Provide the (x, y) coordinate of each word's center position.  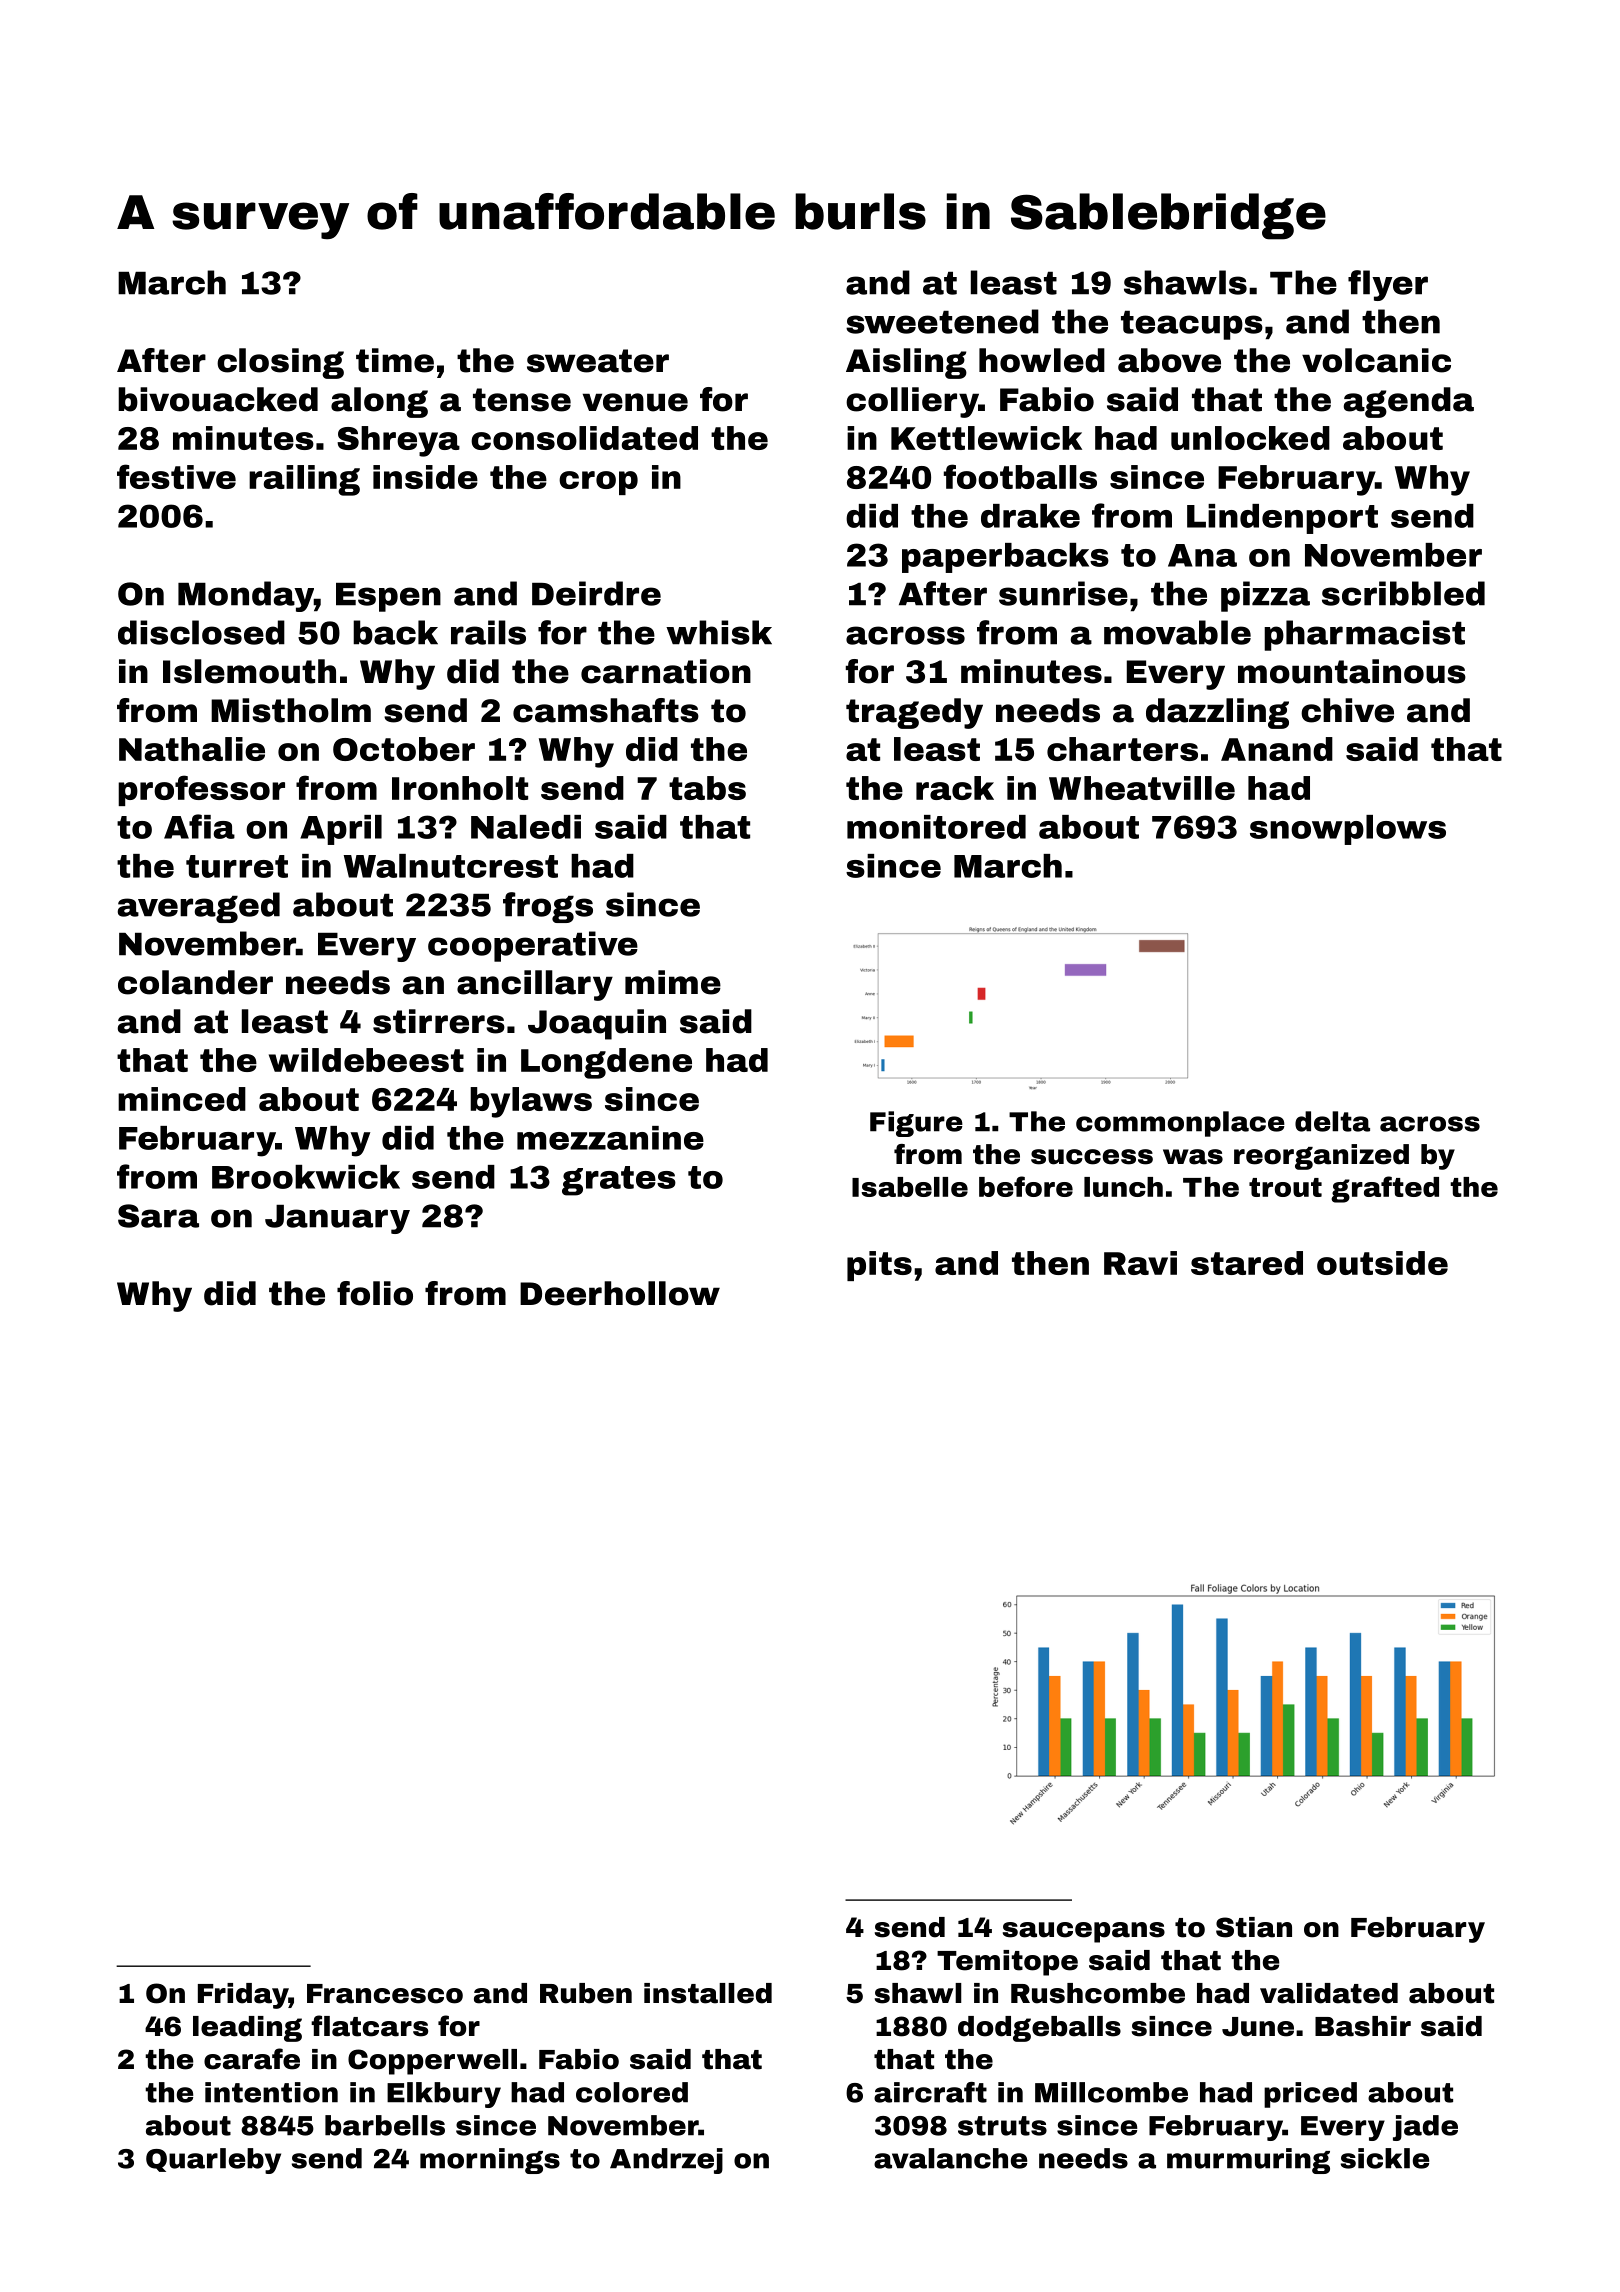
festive (176, 476)
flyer (1388, 285)
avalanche (950, 2158)
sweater (598, 361)
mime (673, 982)
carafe (252, 2059)
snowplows (1348, 830)
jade (1425, 2128)
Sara (158, 1216)
